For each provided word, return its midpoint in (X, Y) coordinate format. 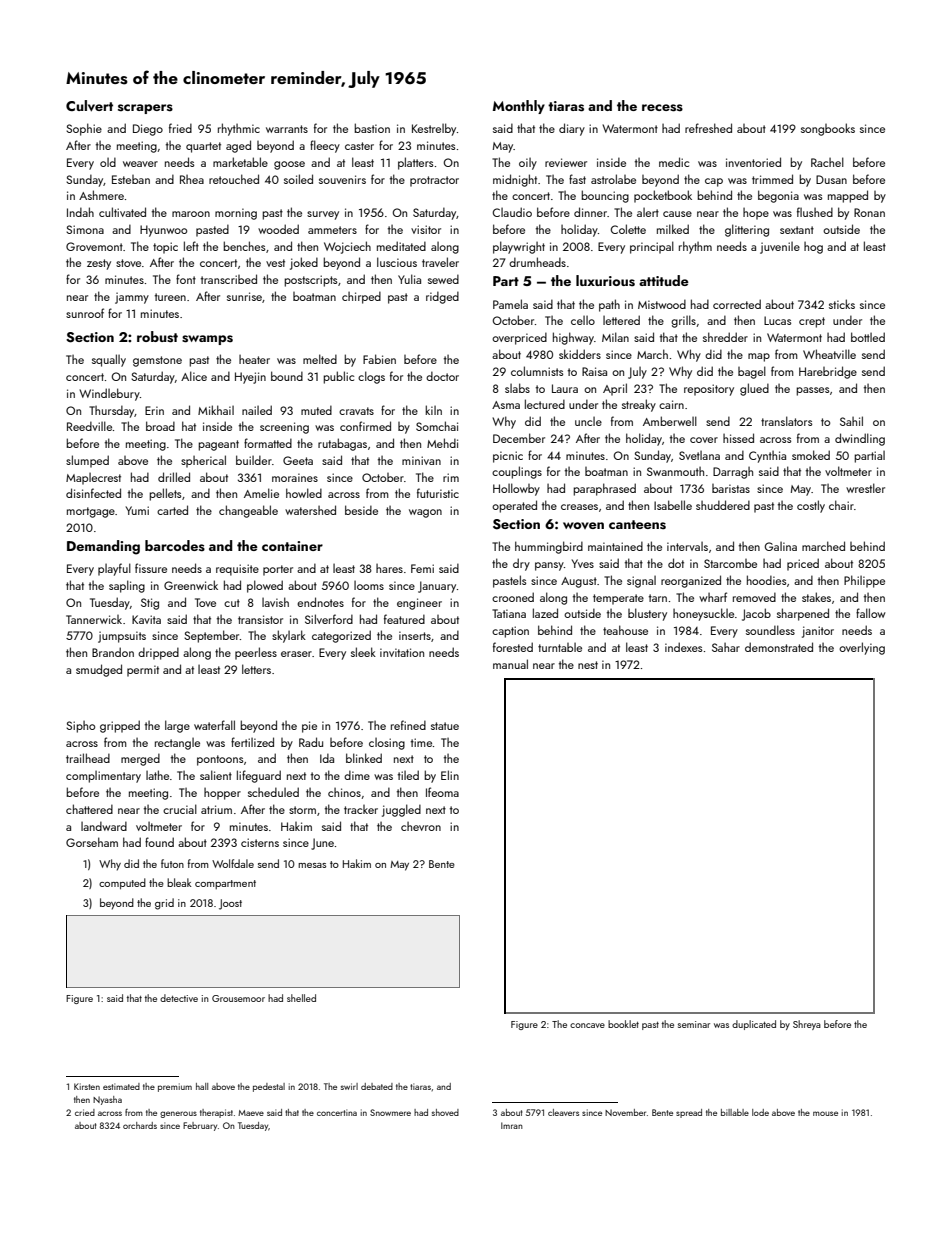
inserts (415, 635)
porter (278, 570)
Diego (148, 130)
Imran (512, 1125)
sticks (842, 304)
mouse (825, 1113)
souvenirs (342, 179)
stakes (816, 597)
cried (85, 1112)
